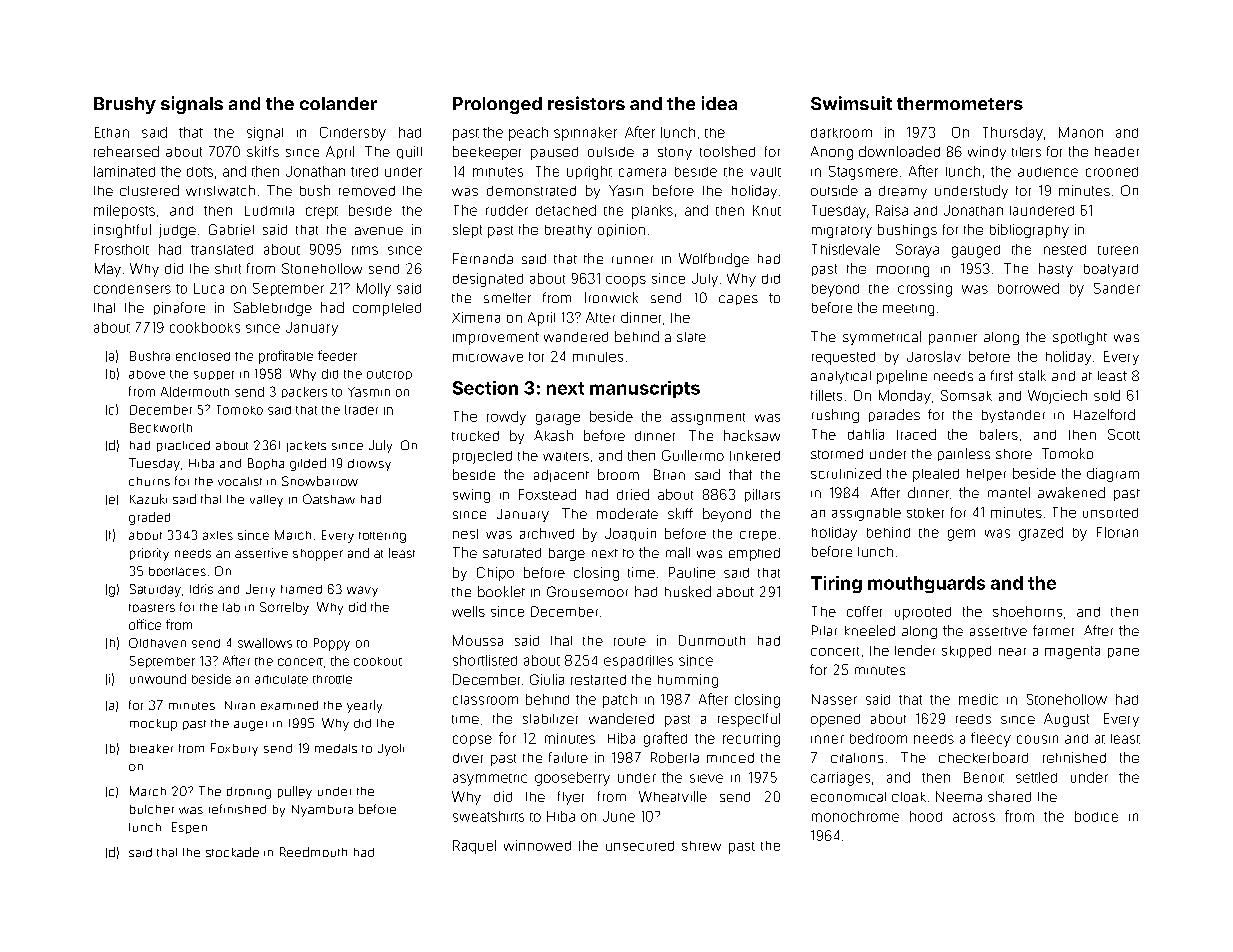 The height and width of the page is (952, 1233). I want to click on idea, so click(719, 103).
